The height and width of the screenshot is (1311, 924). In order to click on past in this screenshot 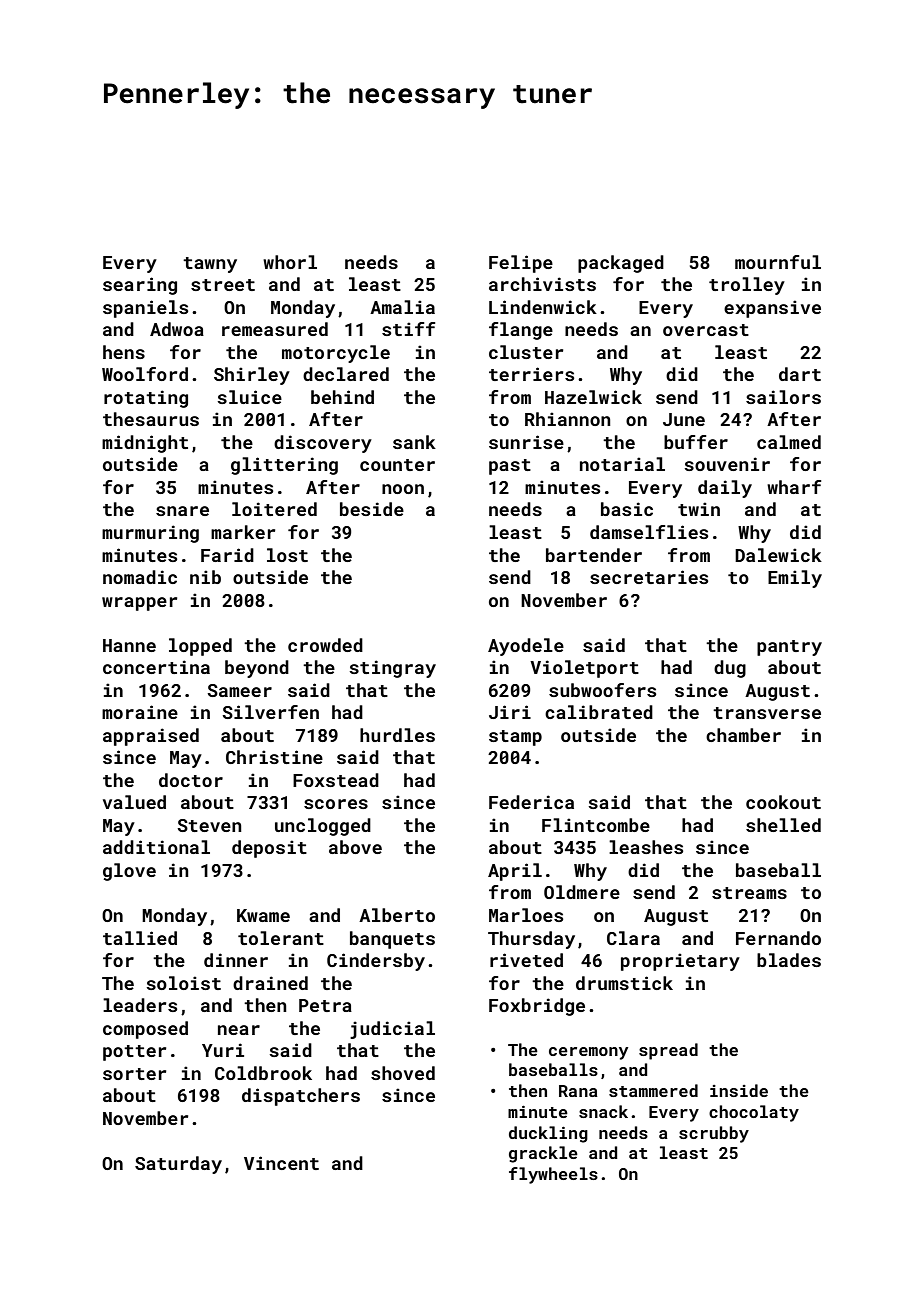, I will do `click(510, 467)`.
